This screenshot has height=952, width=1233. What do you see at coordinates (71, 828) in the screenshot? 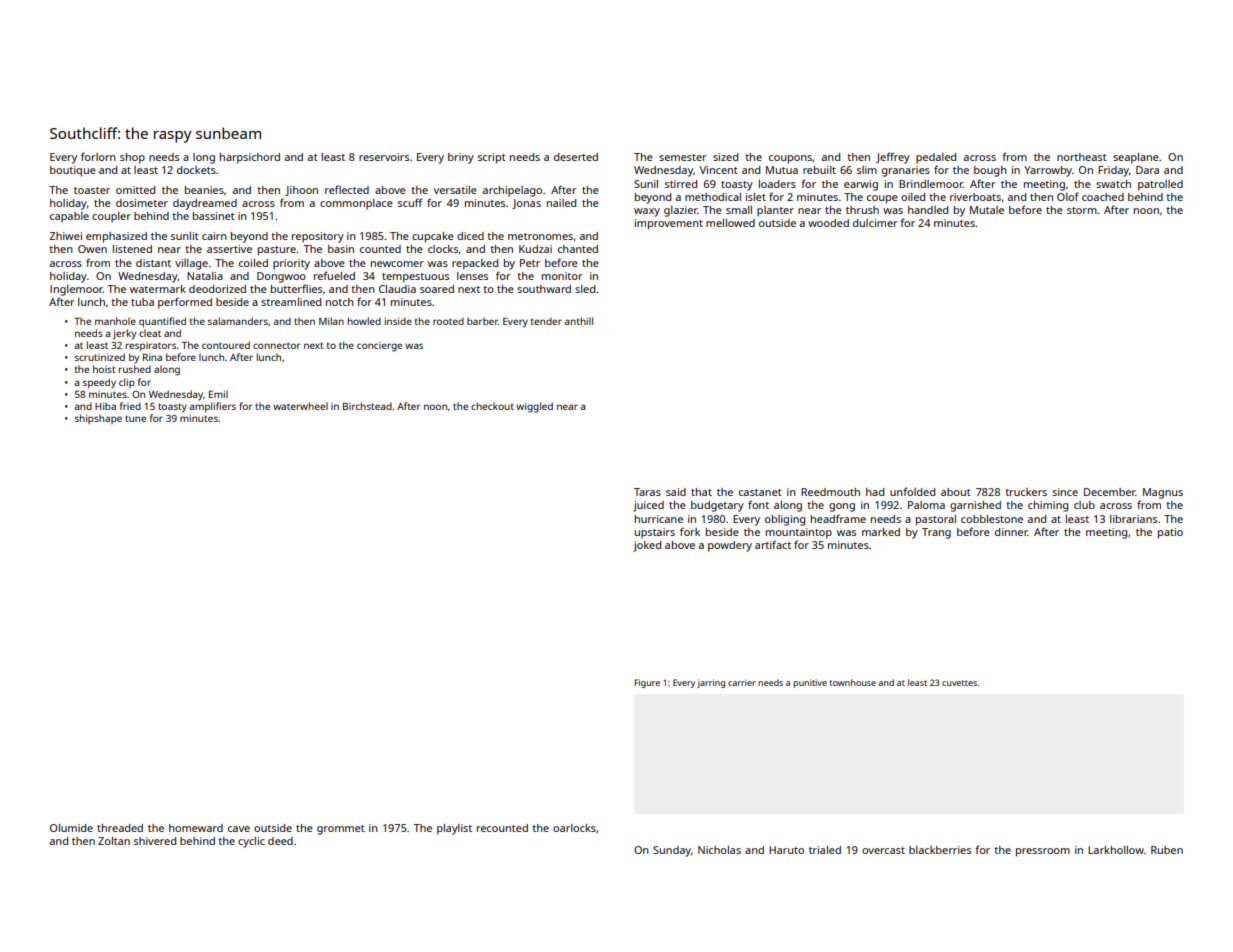
I see `Olumide` at bounding box center [71, 828].
